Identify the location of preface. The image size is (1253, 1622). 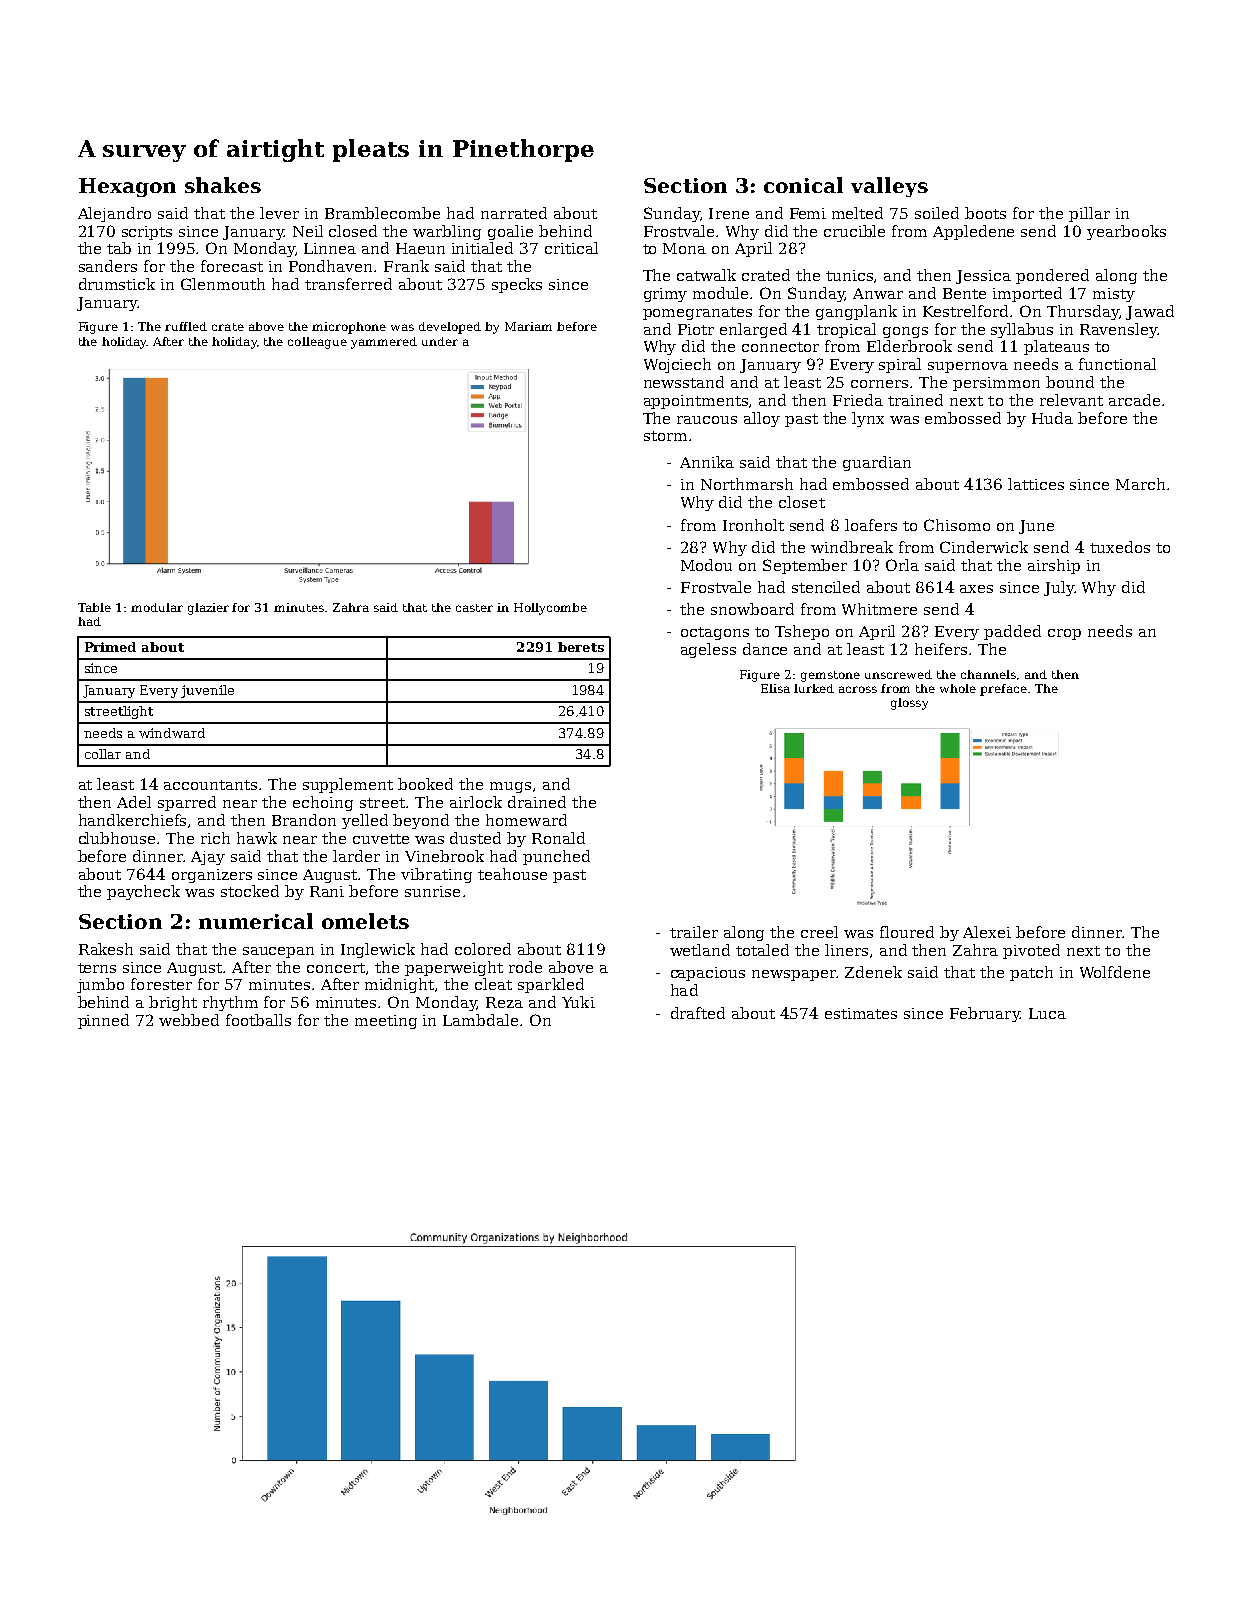
(1003, 690).
